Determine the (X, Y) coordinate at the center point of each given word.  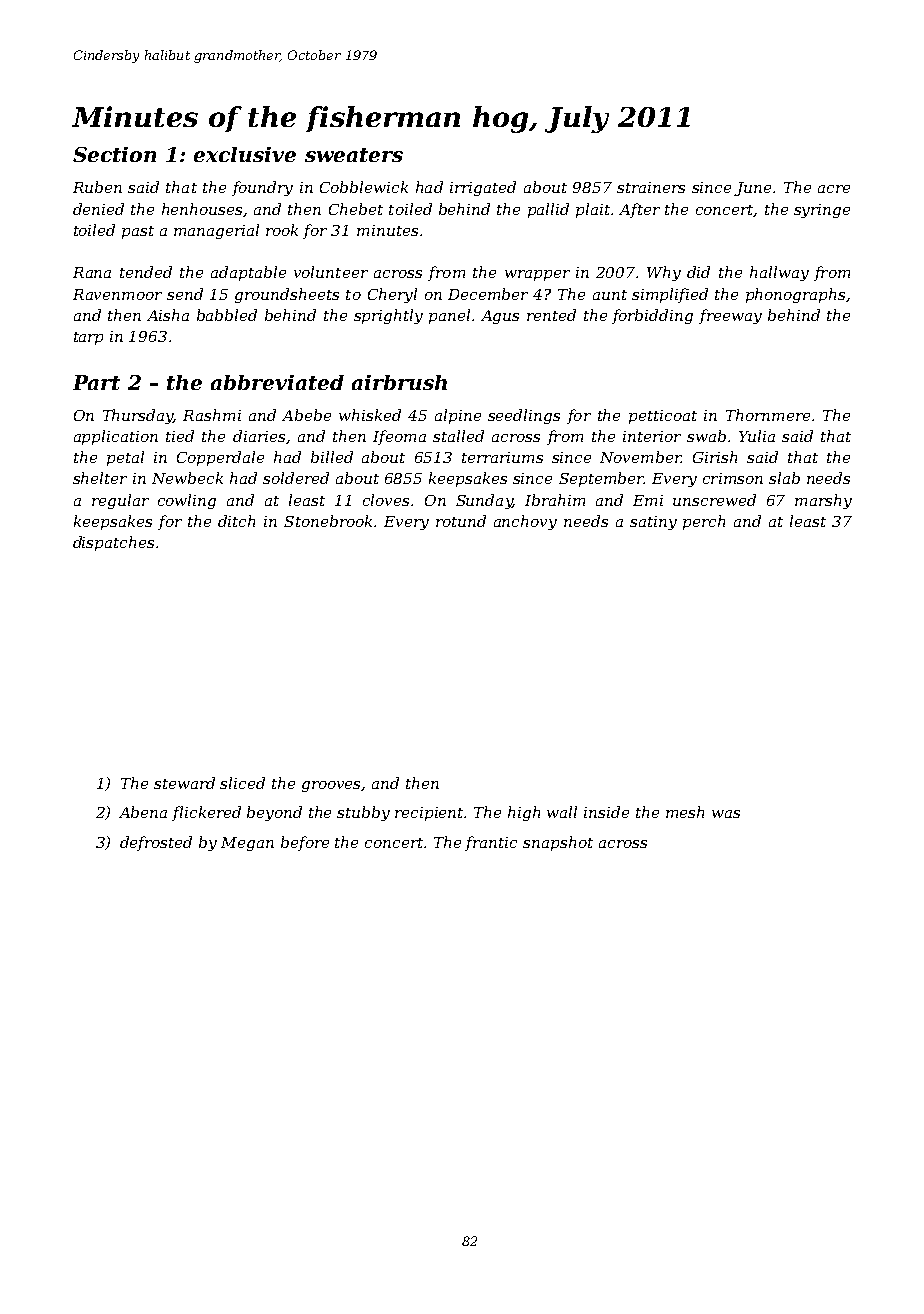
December (488, 294)
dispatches (113, 543)
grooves (332, 786)
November (640, 457)
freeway (730, 316)
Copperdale (220, 458)
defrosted (156, 843)
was (726, 814)
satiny (653, 523)
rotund (461, 521)
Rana (92, 272)
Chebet (356, 209)
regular (120, 501)
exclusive (245, 154)
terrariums (502, 457)
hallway (779, 273)
